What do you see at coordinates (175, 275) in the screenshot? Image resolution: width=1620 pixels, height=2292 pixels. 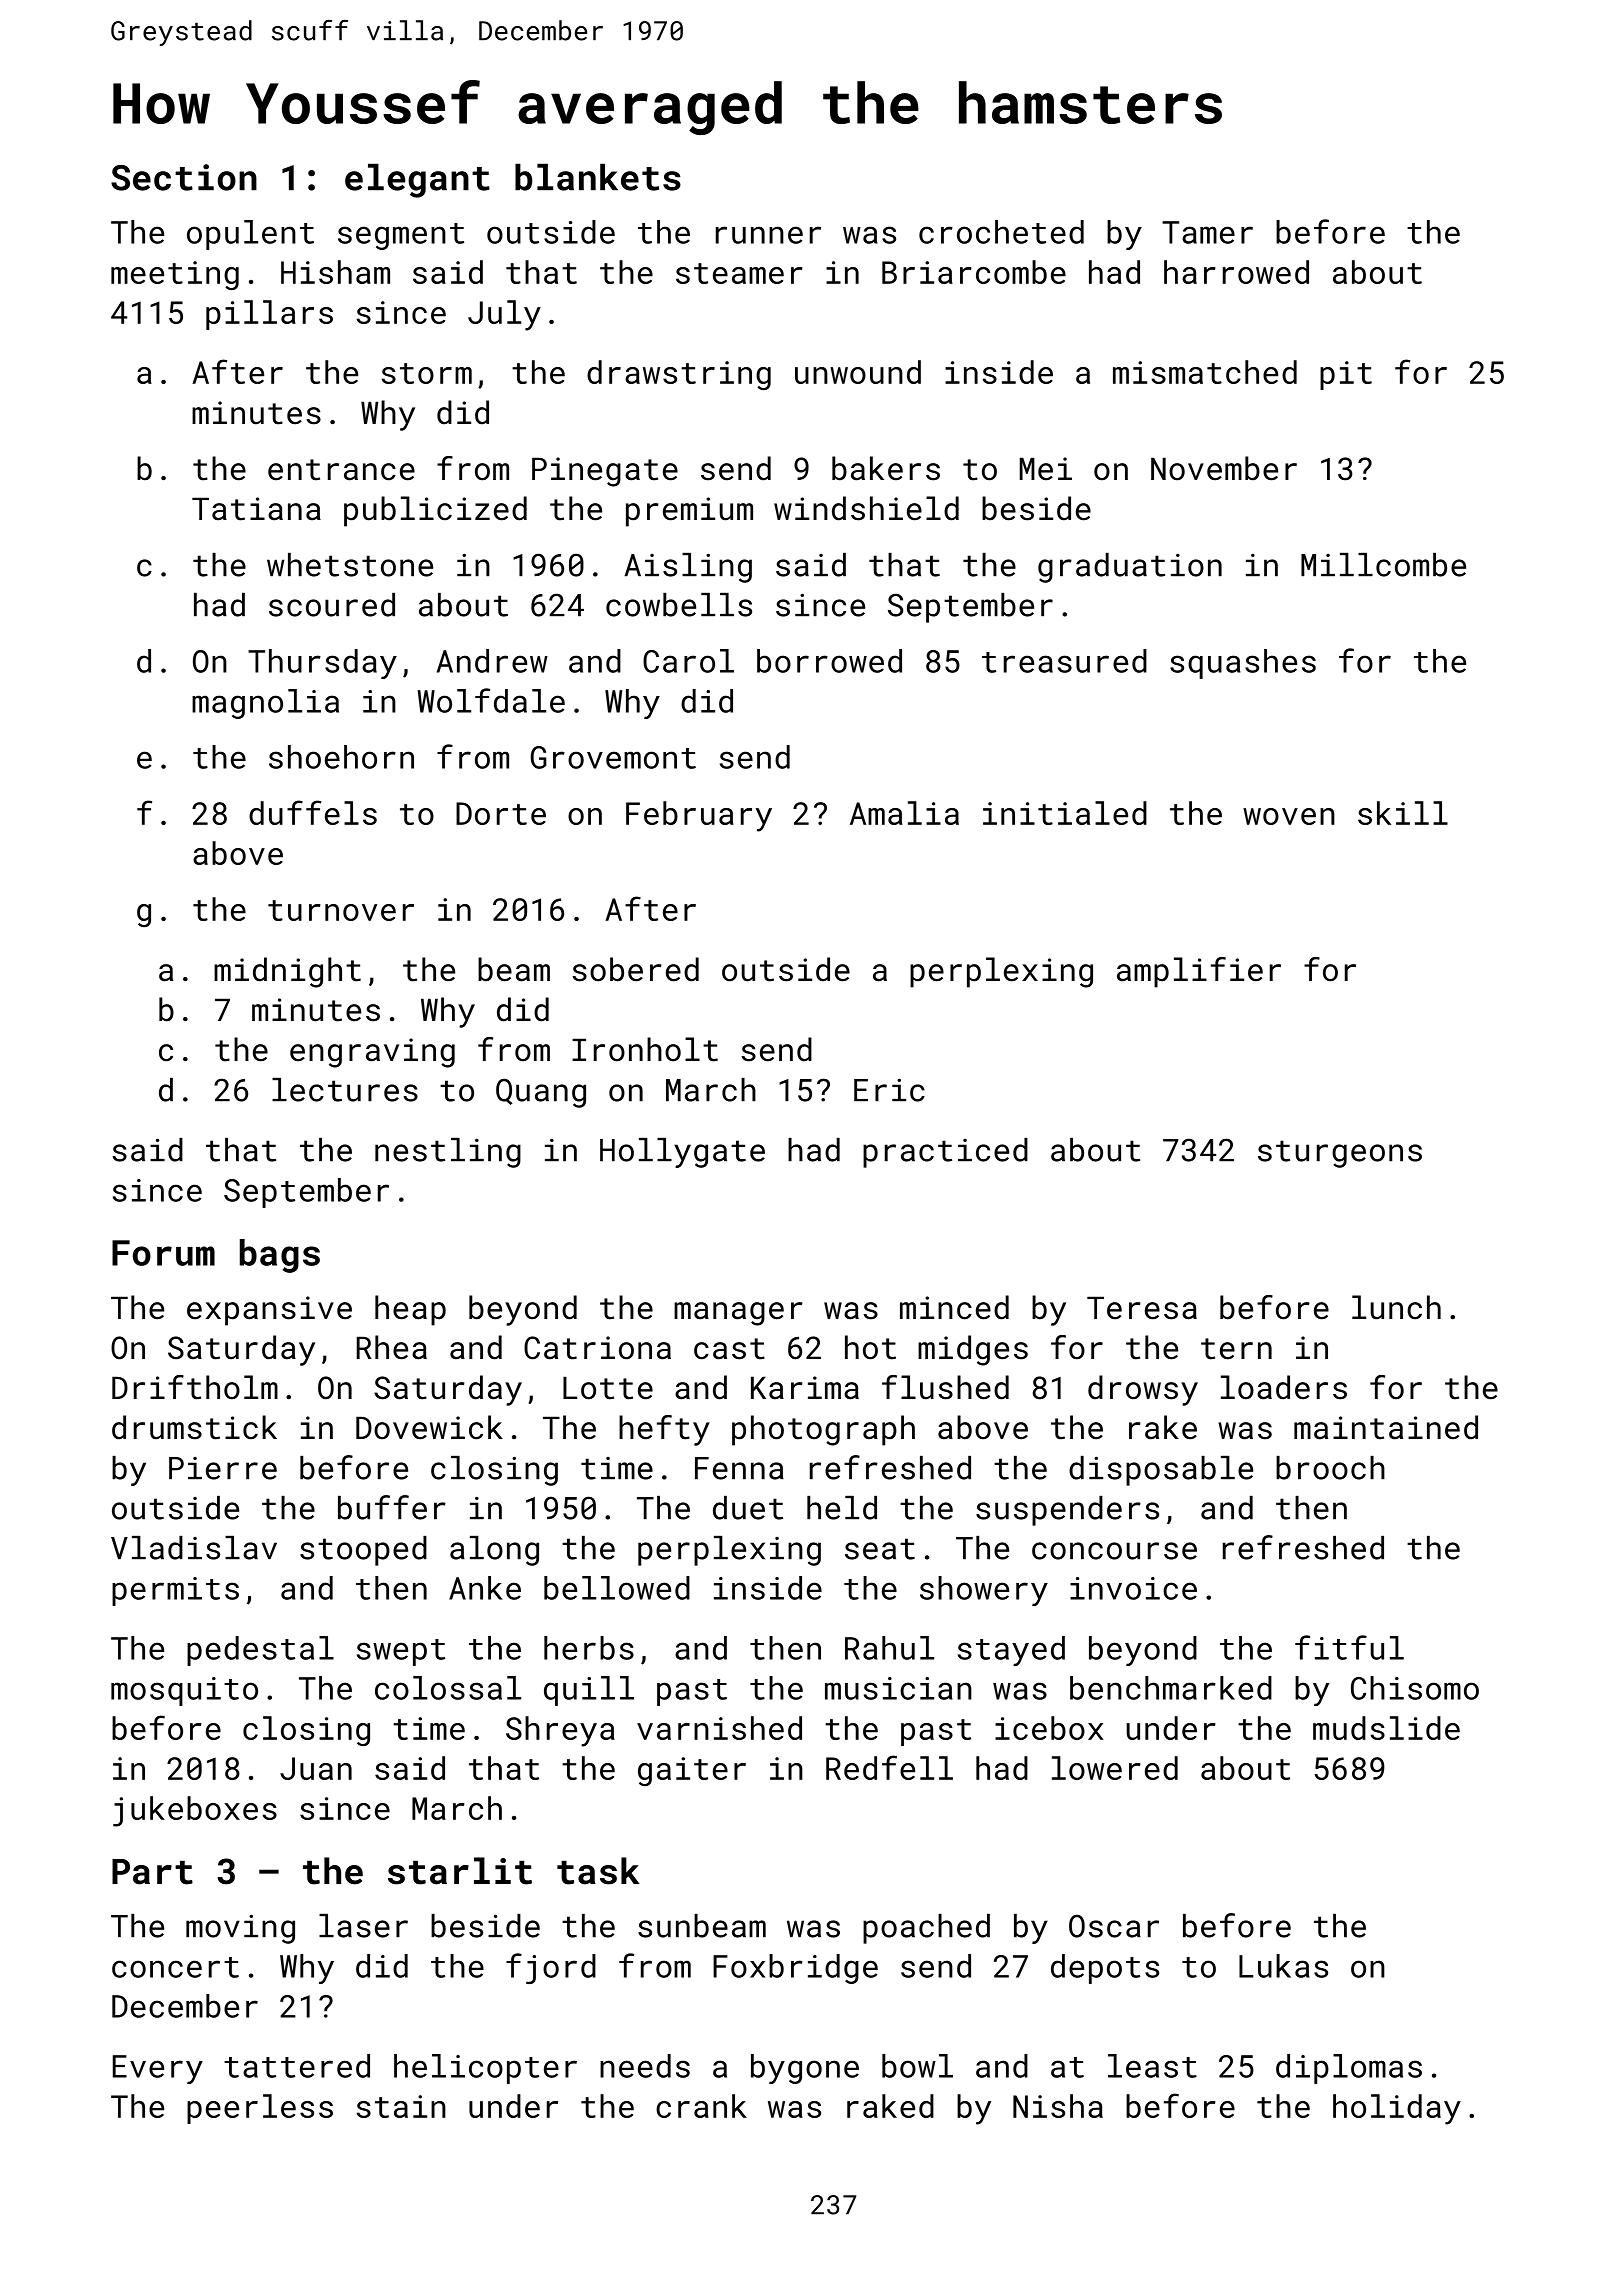 I see `meeting` at bounding box center [175, 275].
